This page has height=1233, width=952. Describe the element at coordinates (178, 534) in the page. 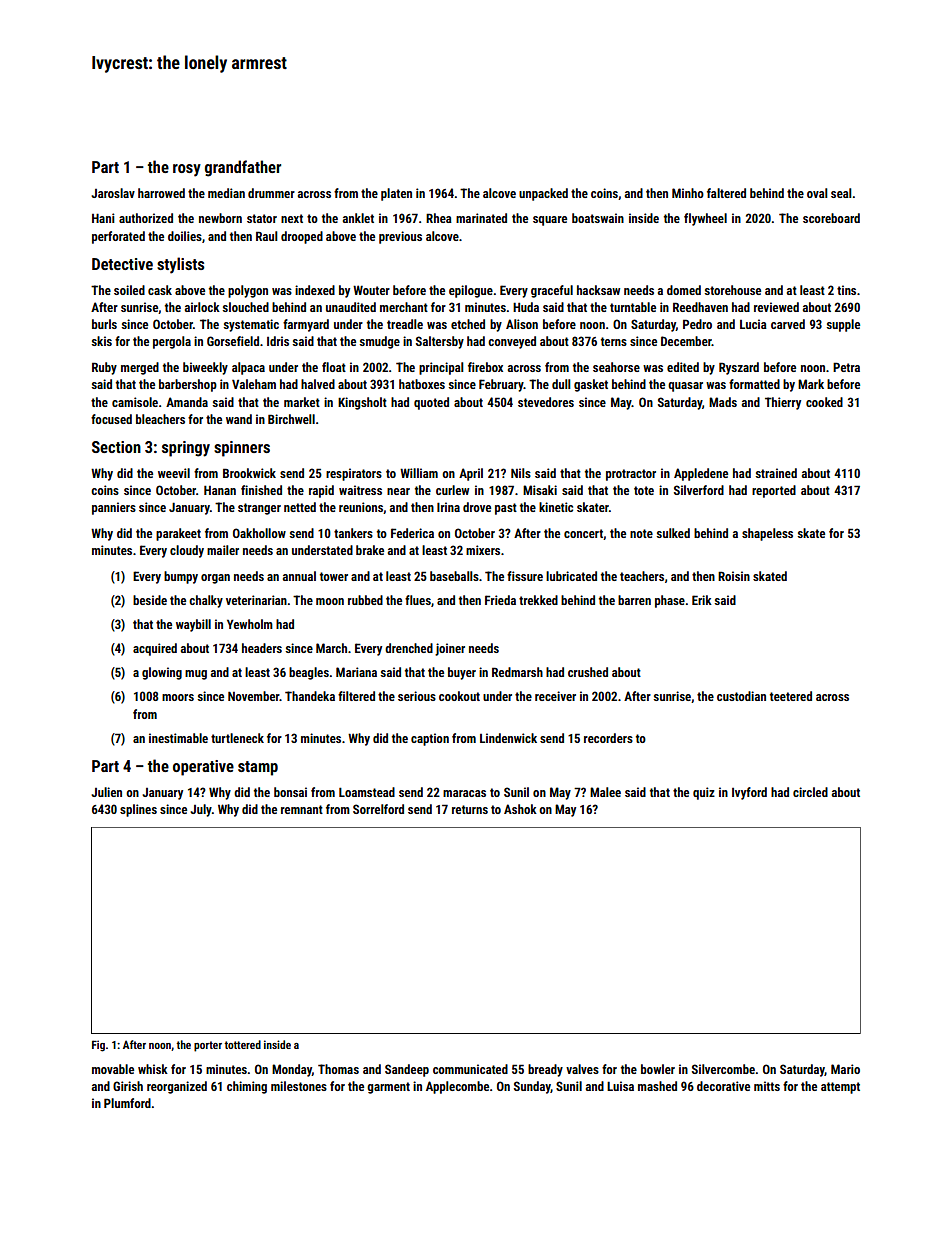

I see `parakeet` at that location.
